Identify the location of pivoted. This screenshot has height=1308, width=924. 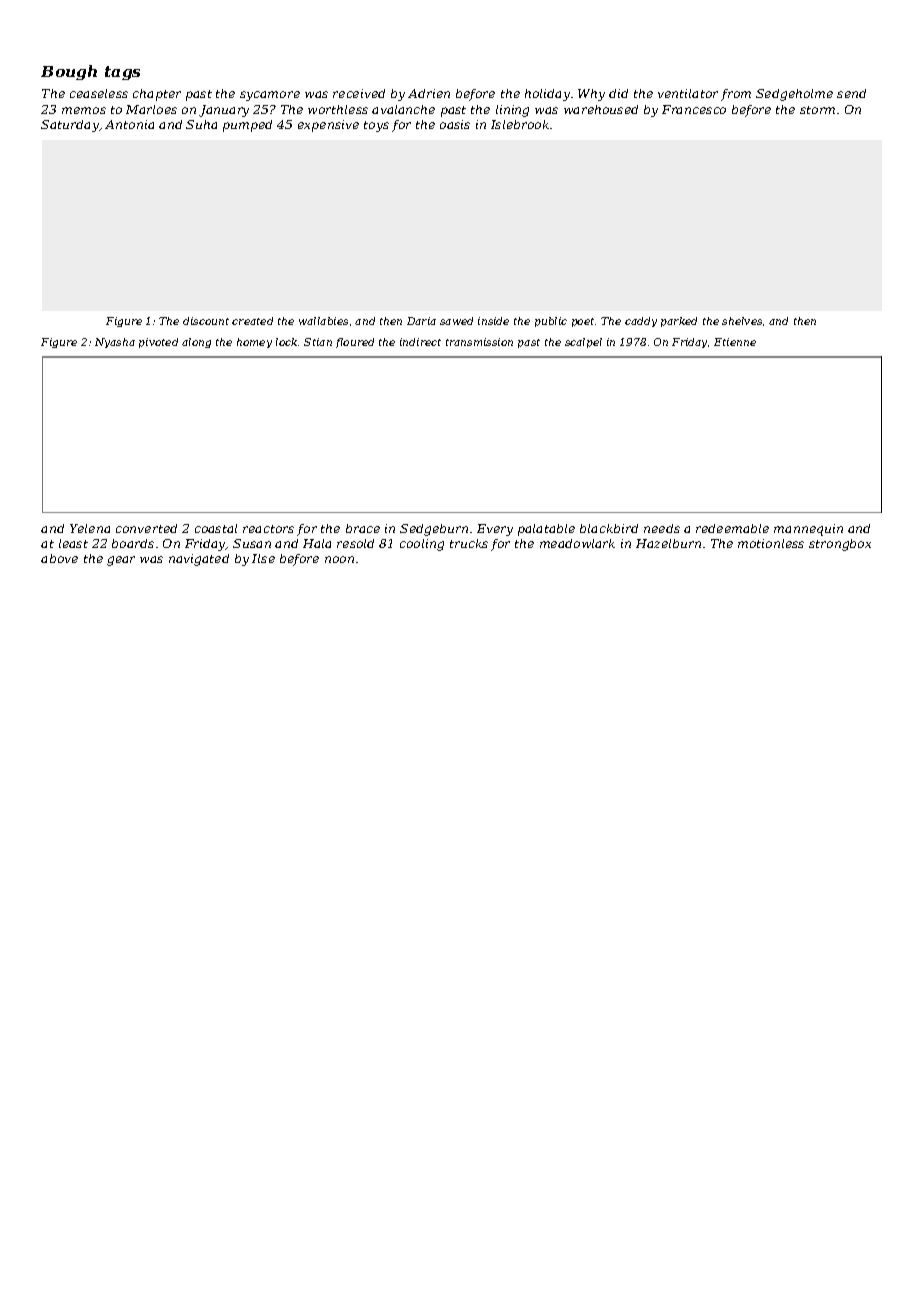
(158, 343).
